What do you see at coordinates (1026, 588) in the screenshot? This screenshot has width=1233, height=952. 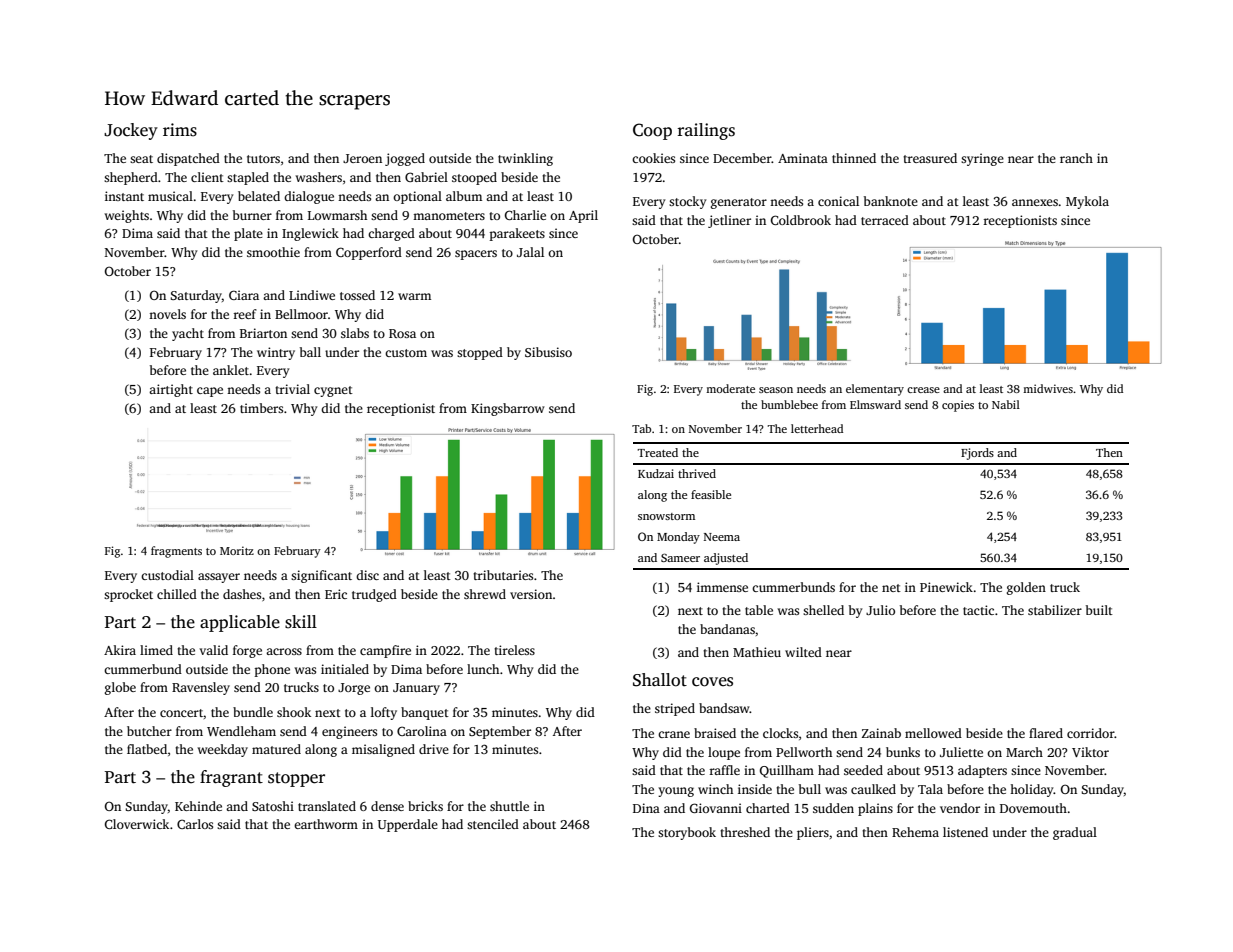 I see `golden` at bounding box center [1026, 588].
